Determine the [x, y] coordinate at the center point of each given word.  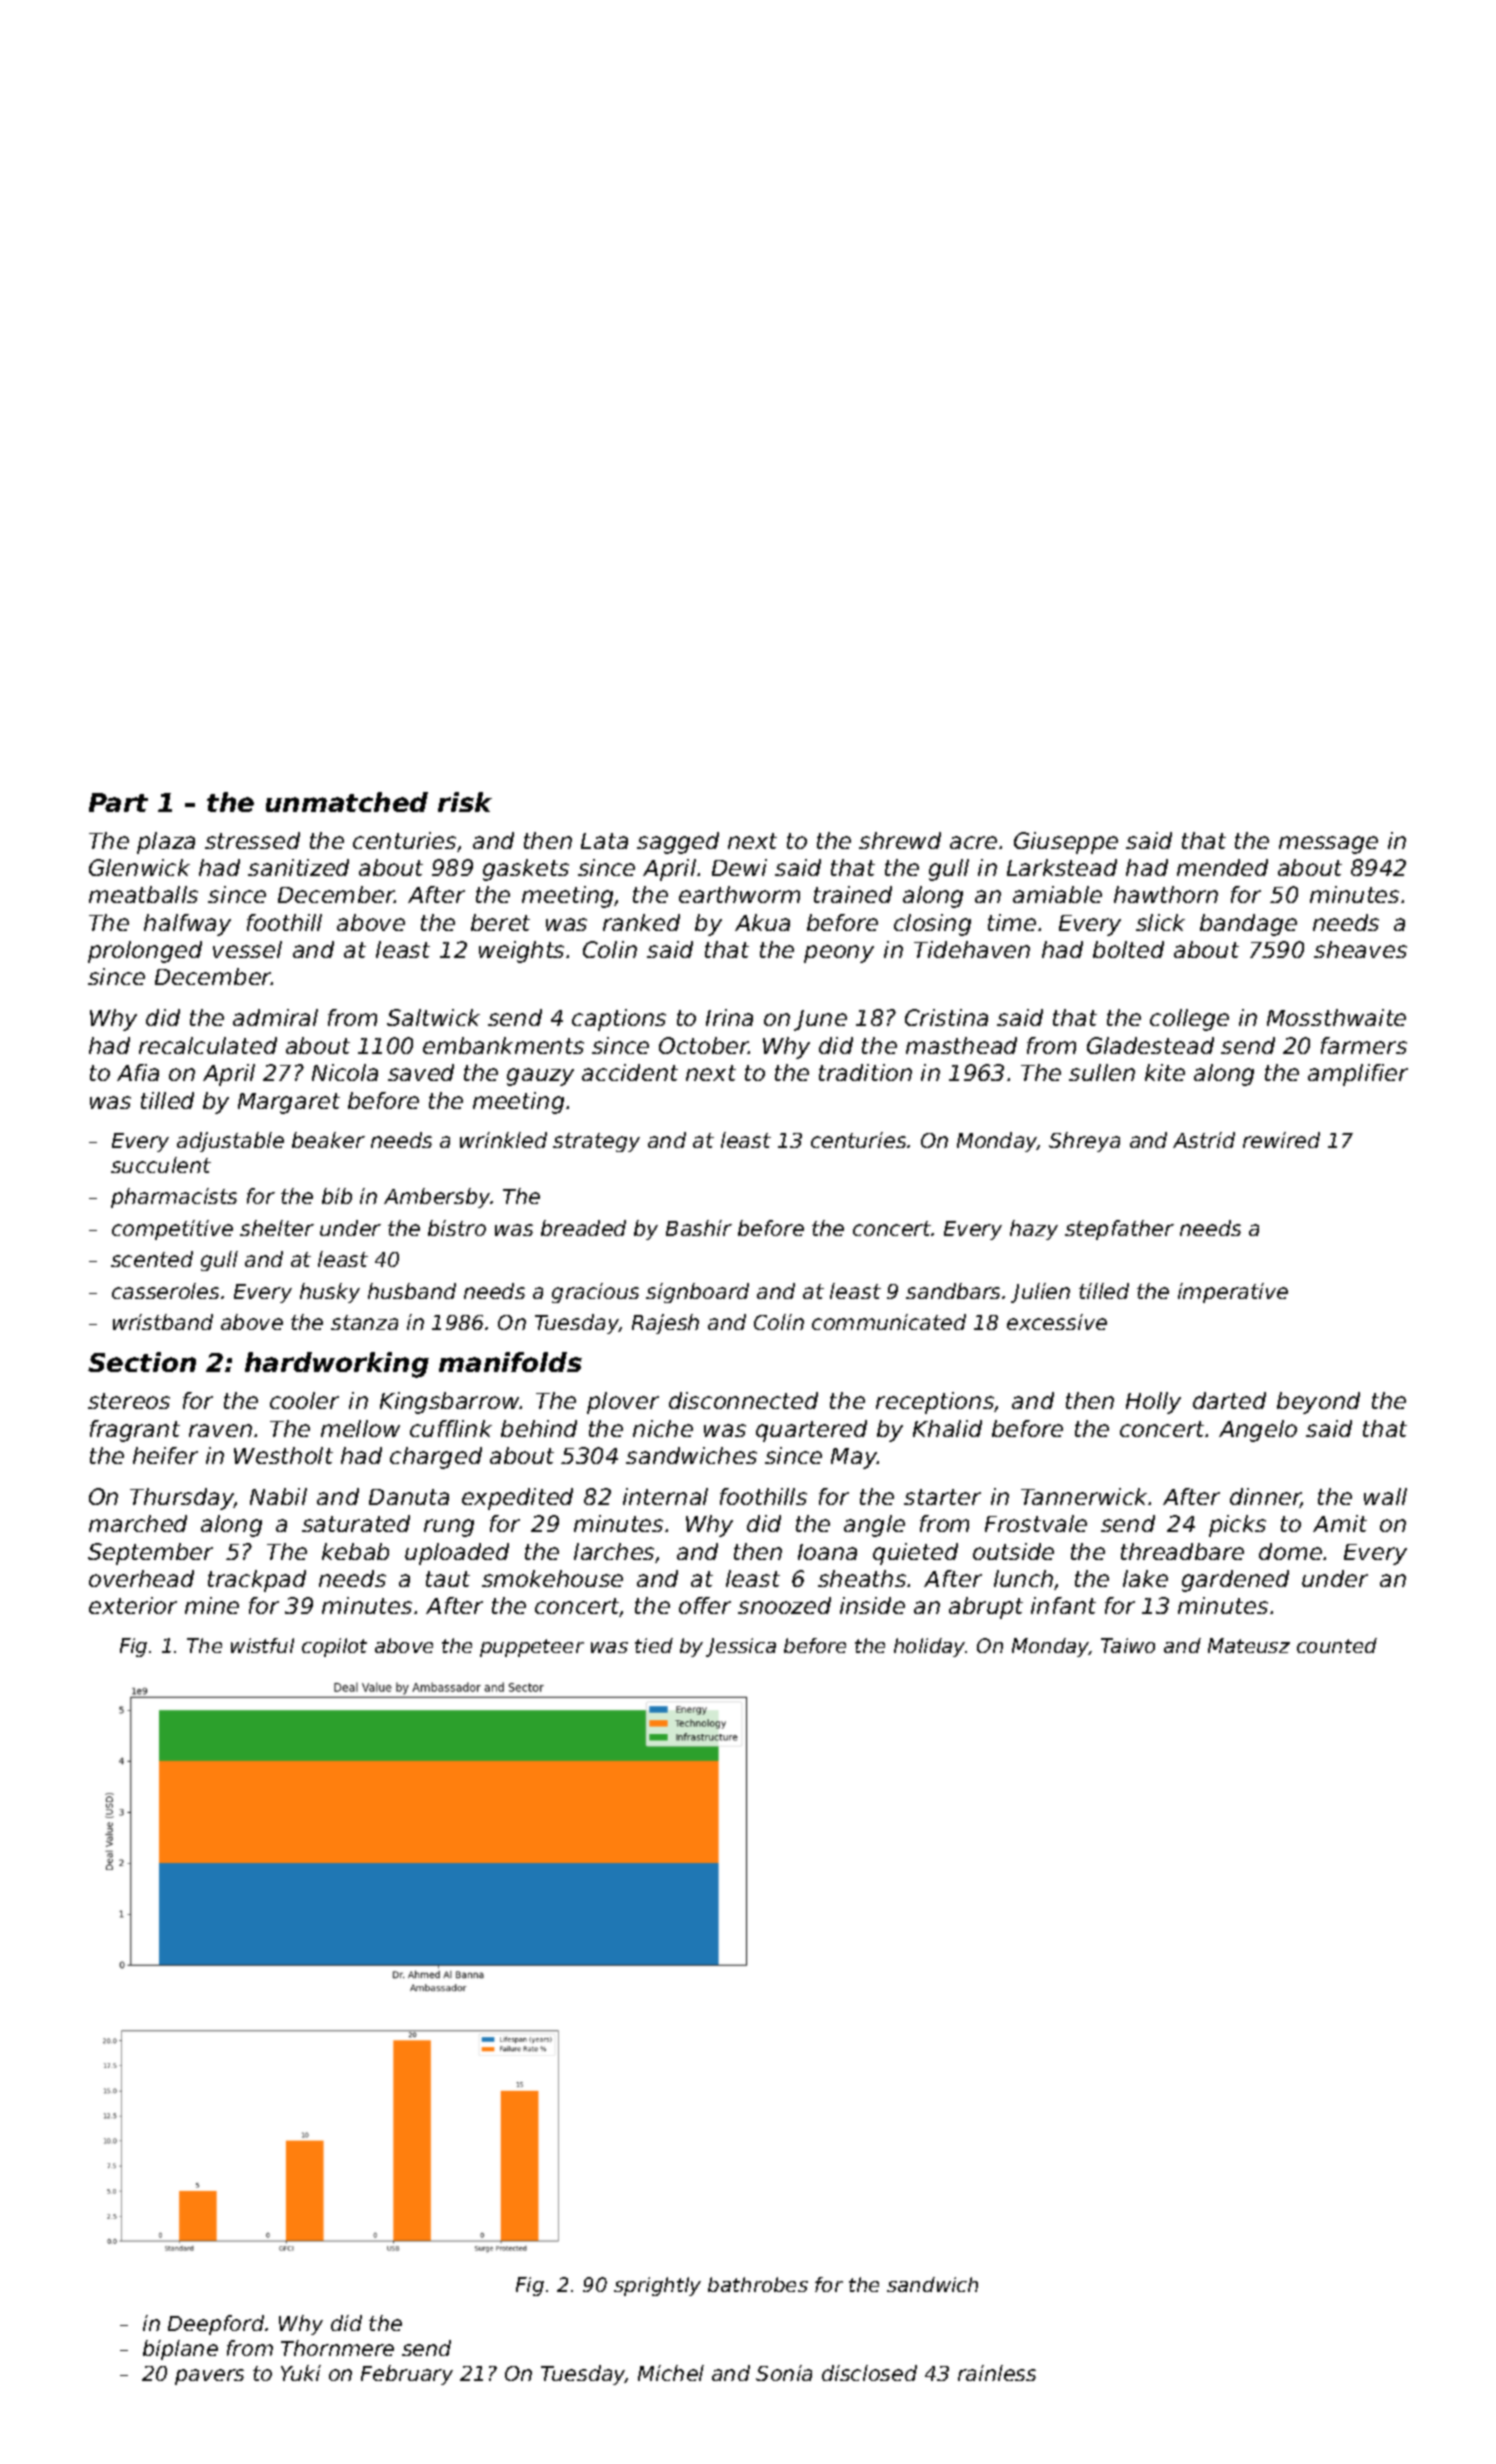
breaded [583, 1228]
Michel [671, 2373]
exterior [133, 1605]
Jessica [741, 1647]
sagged [678, 843]
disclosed [869, 2373]
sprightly [657, 2286]
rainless [997, 2373]
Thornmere [337, 2348]
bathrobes [758, 2284]
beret [500, 922]
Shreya [1084, 1142]
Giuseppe [1066, 843]
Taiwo [1128, 1645]
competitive [172, 1230]
